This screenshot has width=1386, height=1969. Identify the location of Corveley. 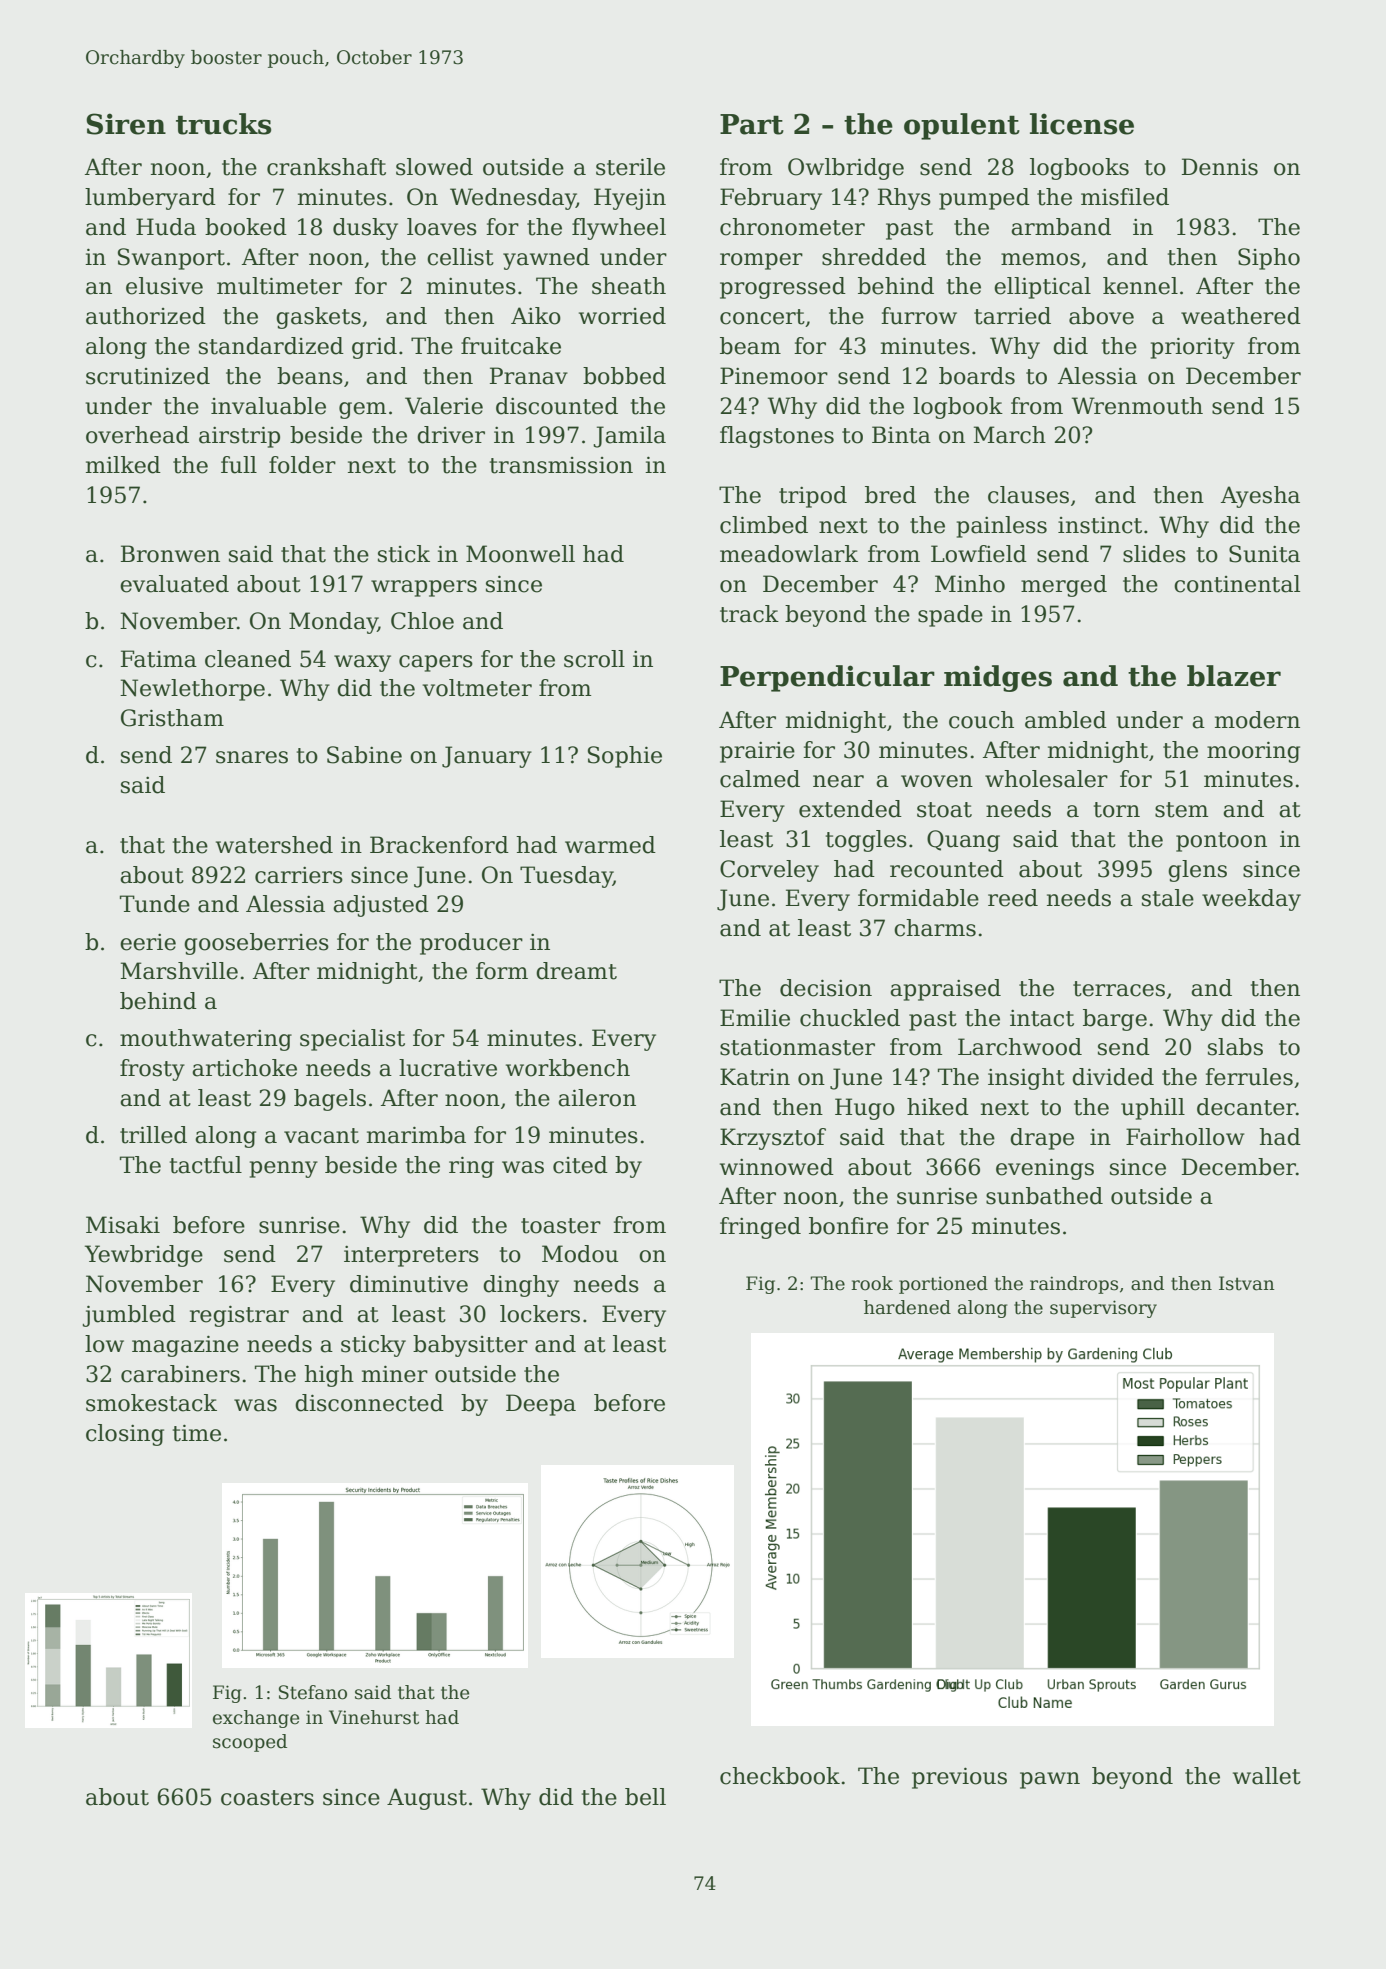
(769, 871).
